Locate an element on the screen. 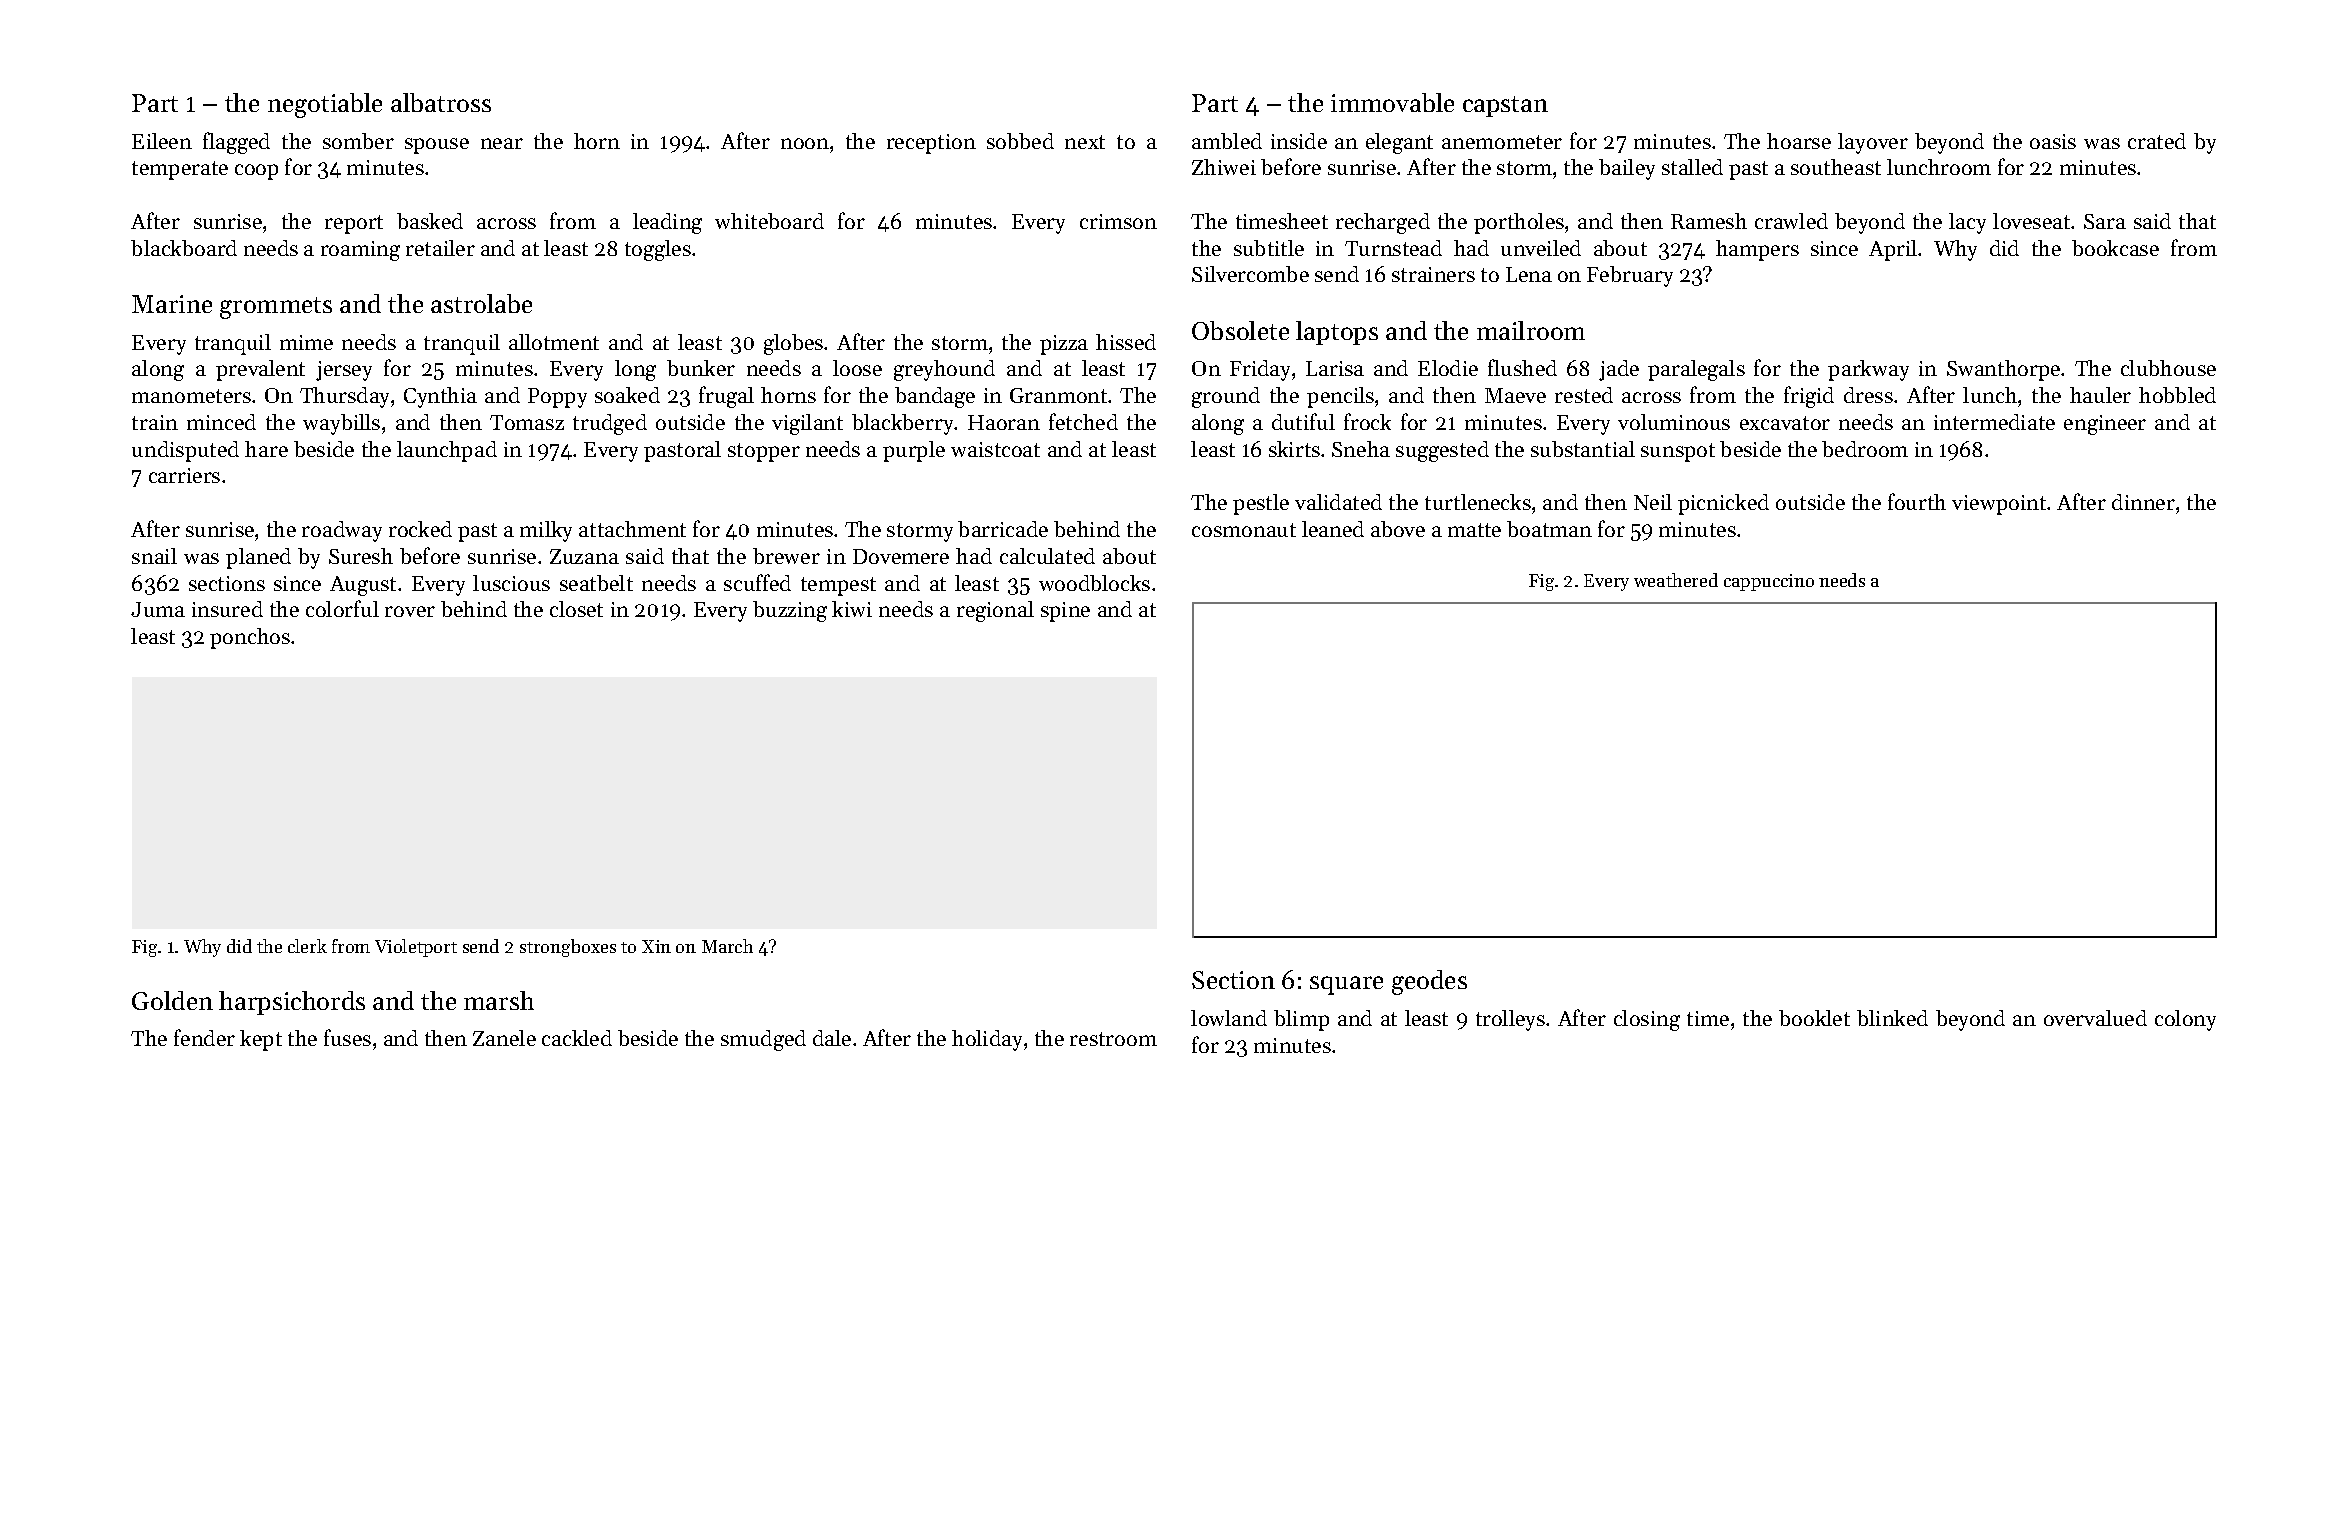 This screenshot has width=2349, height=1520. colony is located at coordinates (2185, 1020).
